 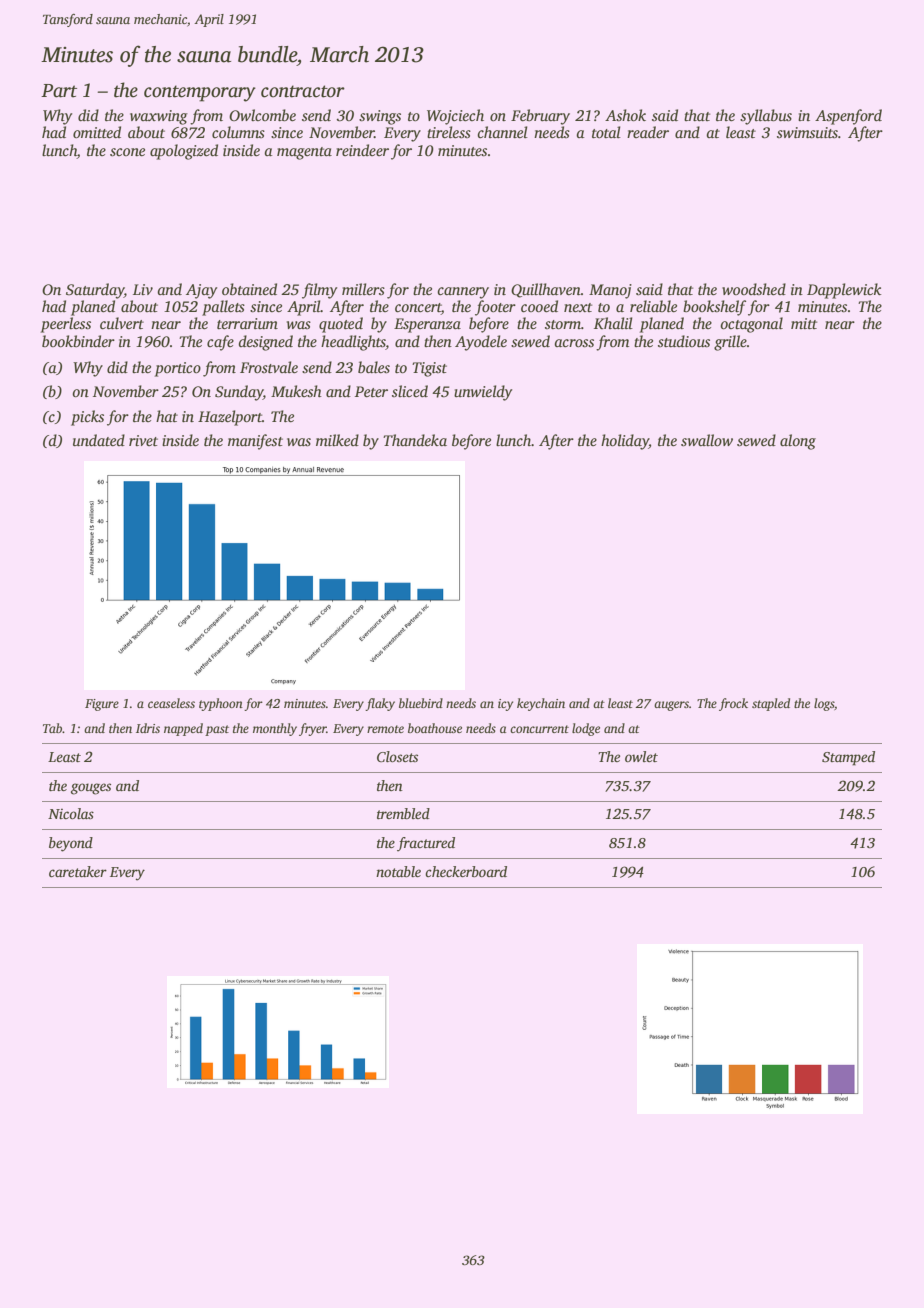 I want to click on sliced, so click(x=410, y=391).
